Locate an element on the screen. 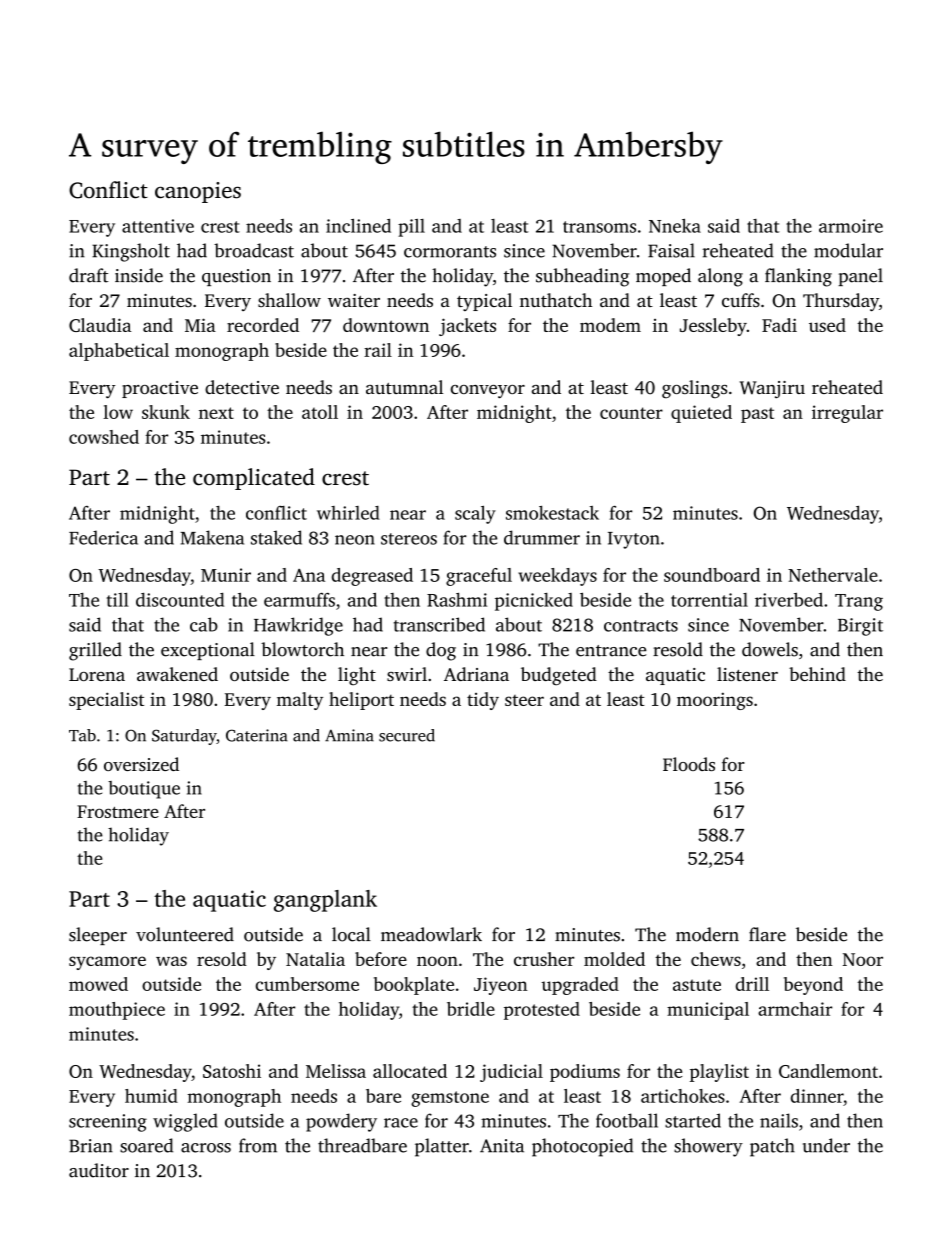  Makena is located at coordinates (212, 537).
